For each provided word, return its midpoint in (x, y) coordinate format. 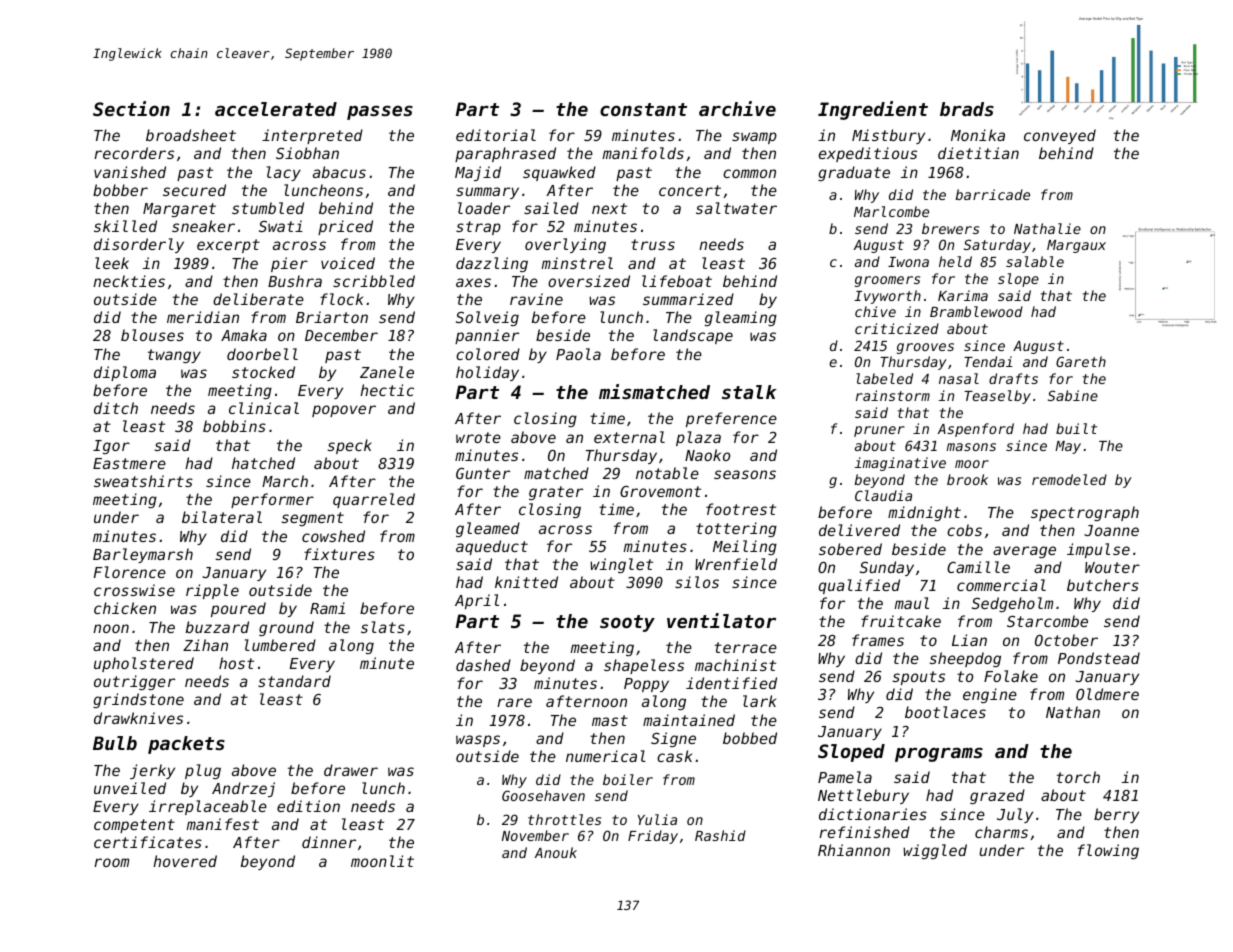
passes (380, 112)
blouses (152, 335)
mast (610, 720)
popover (344, 411)
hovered (185, 861)
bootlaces (945, 712)
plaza (698, 438)
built (1076, 428)
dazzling (492, 264)
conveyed (1060, 136)
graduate (854, 173)
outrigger (134, 682)
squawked (559, 173)
